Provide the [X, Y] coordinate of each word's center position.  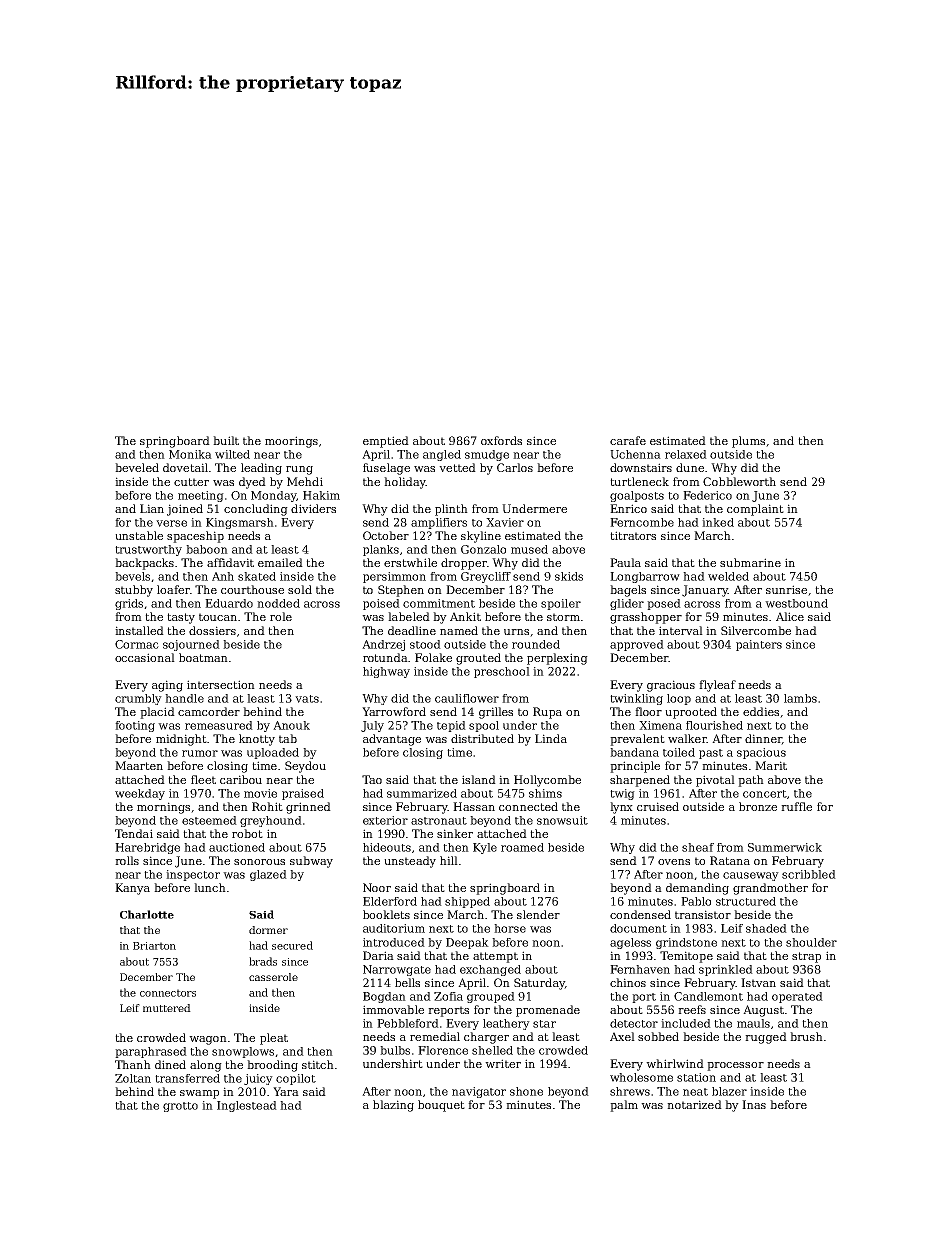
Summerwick [785, 847]
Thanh [133, 1064]
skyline [481, 537]
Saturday [539, 984]
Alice [790, 616]
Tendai [134, 833]
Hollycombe [547, 781]
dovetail [185, 467]
